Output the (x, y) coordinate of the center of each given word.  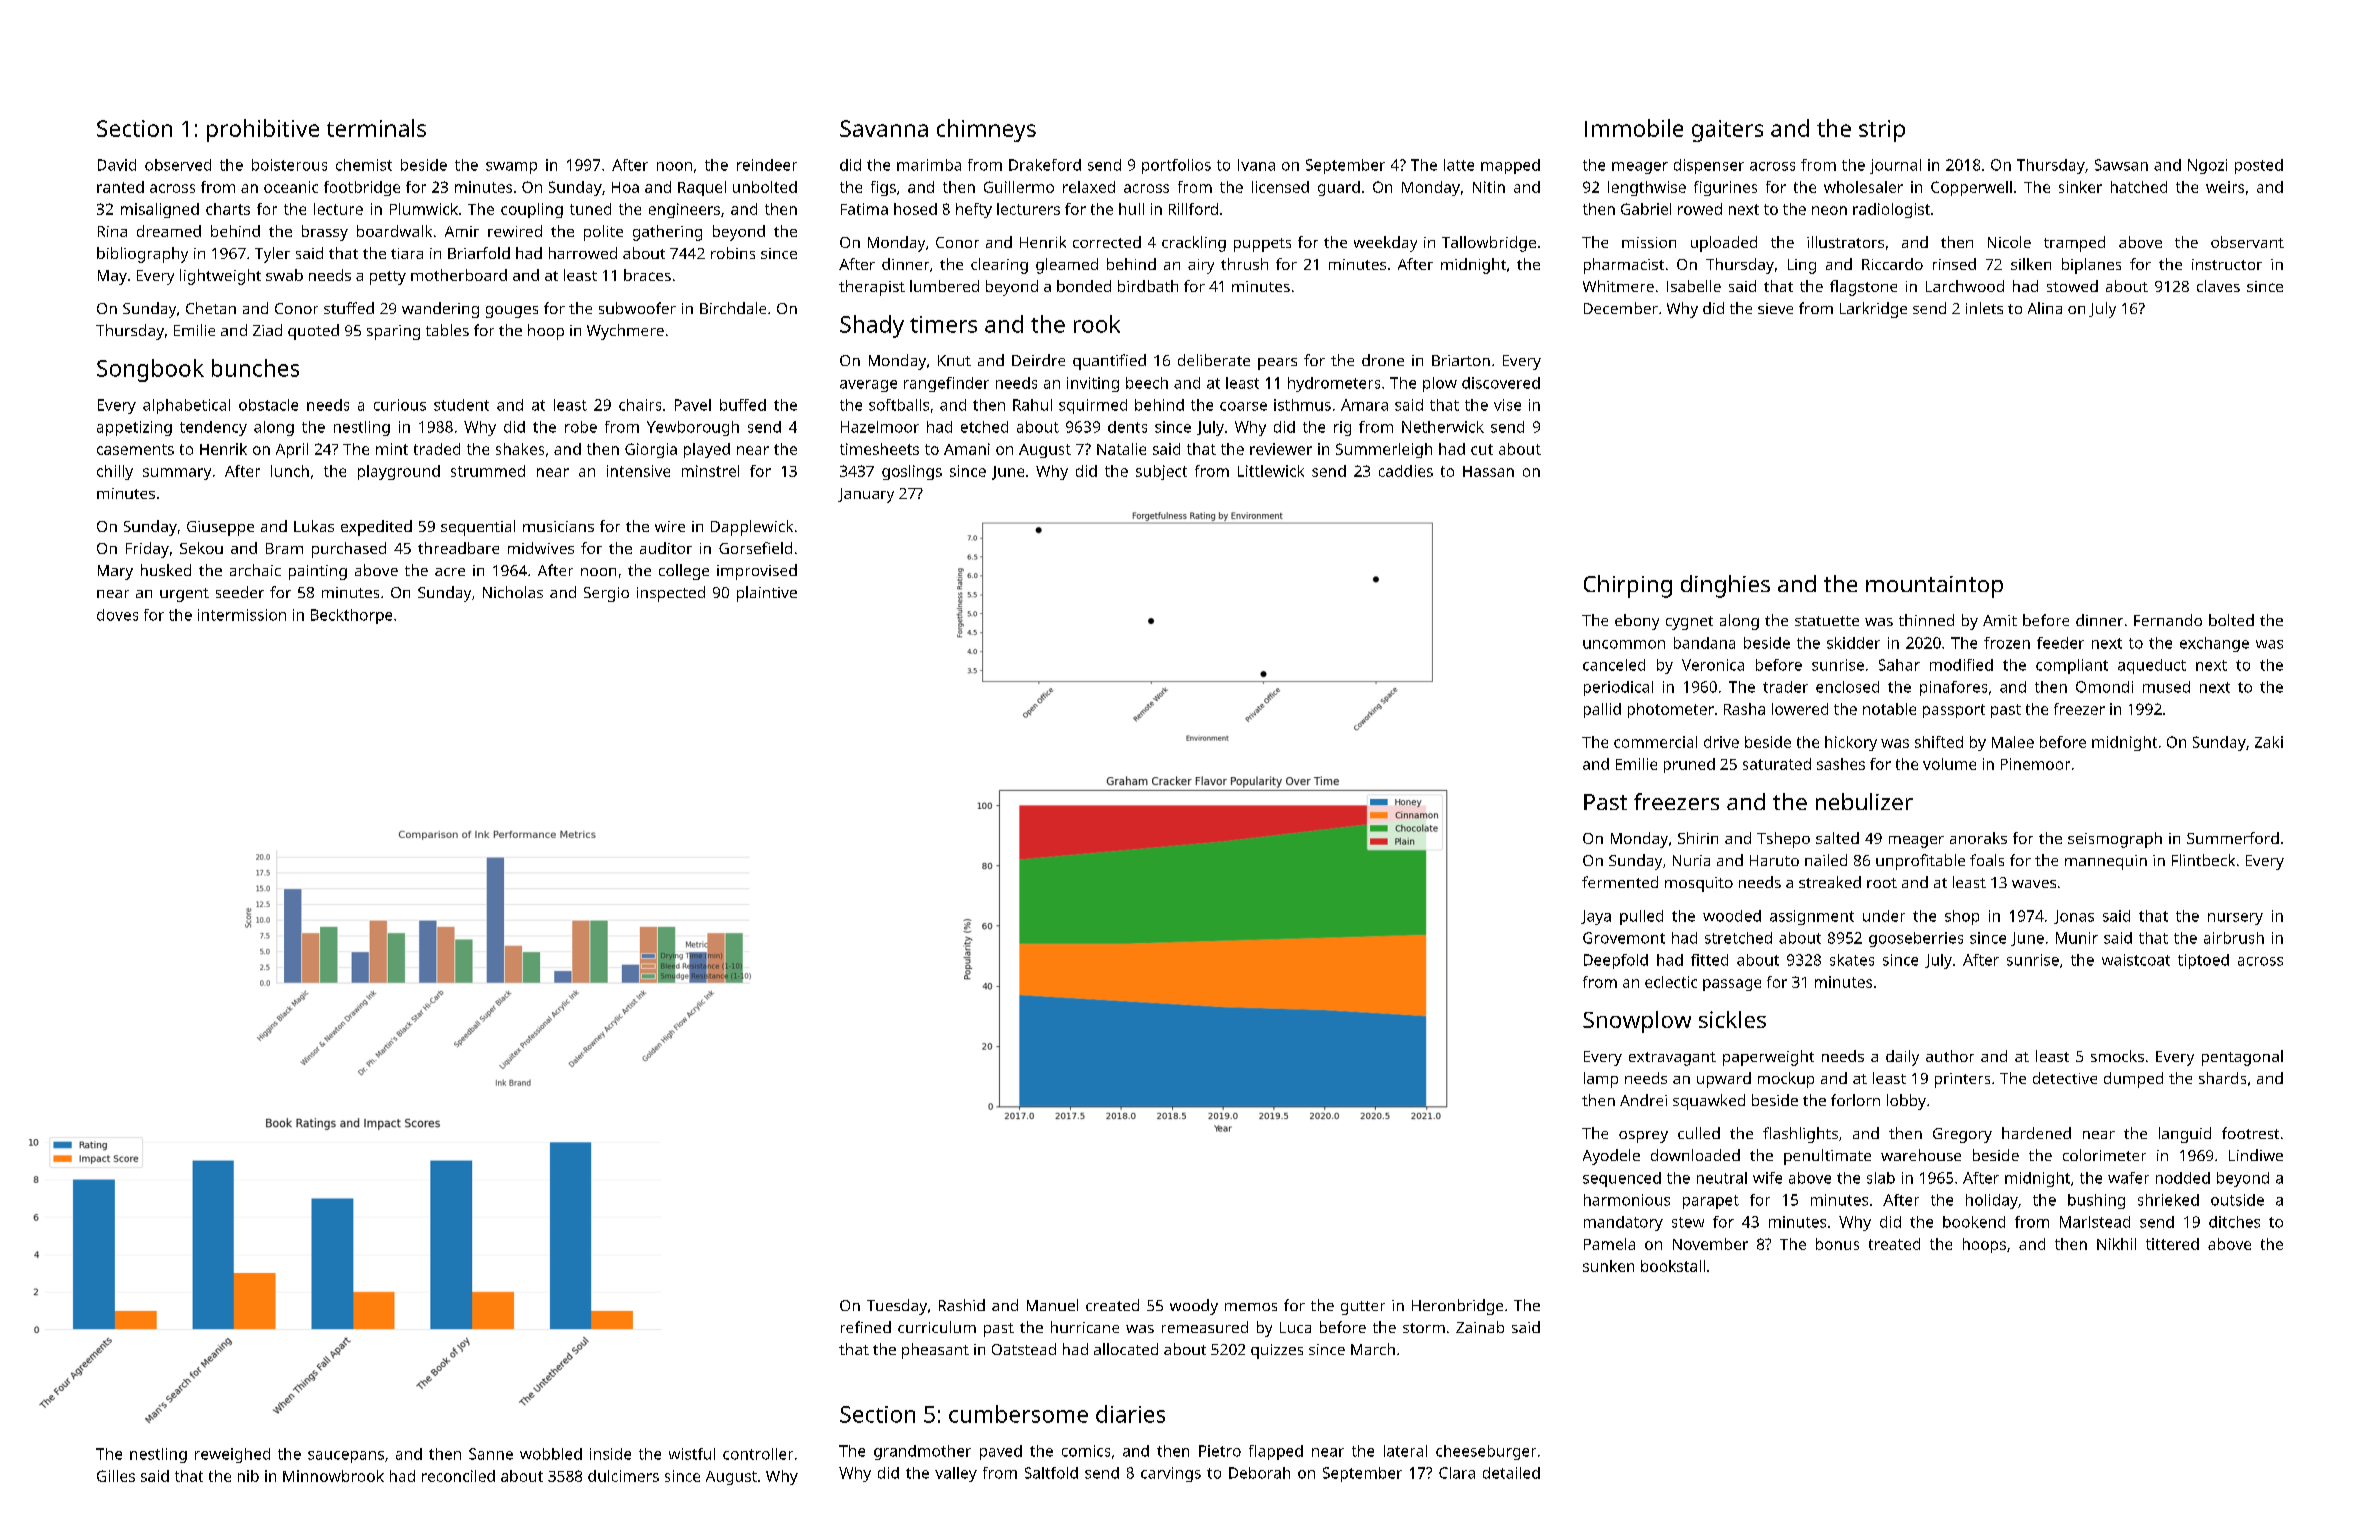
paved (1001, 1452)
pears (1277, 364)
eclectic (1671, 982)
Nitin (1489, 187)
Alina (2045, 308)
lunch (290, 471)
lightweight (220, 277)
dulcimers (623, 1476)
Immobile (1634, 128)
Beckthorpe (351, 616)
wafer (2128, 1178)
